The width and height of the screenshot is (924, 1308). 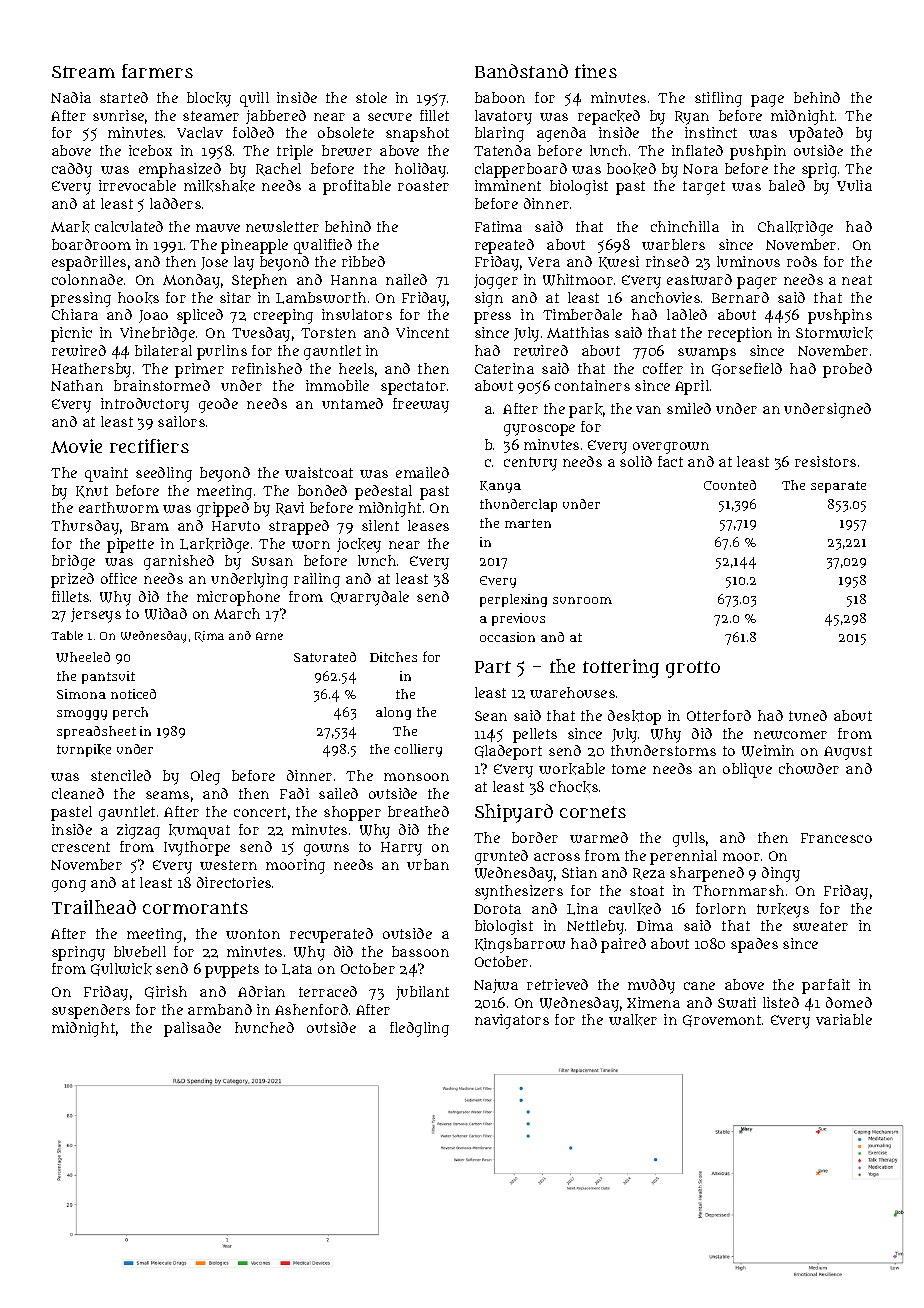 What do you see at coordinates (504, 368) in the screenshot?
I see `Caterina` at bounding box center [504, 368].
